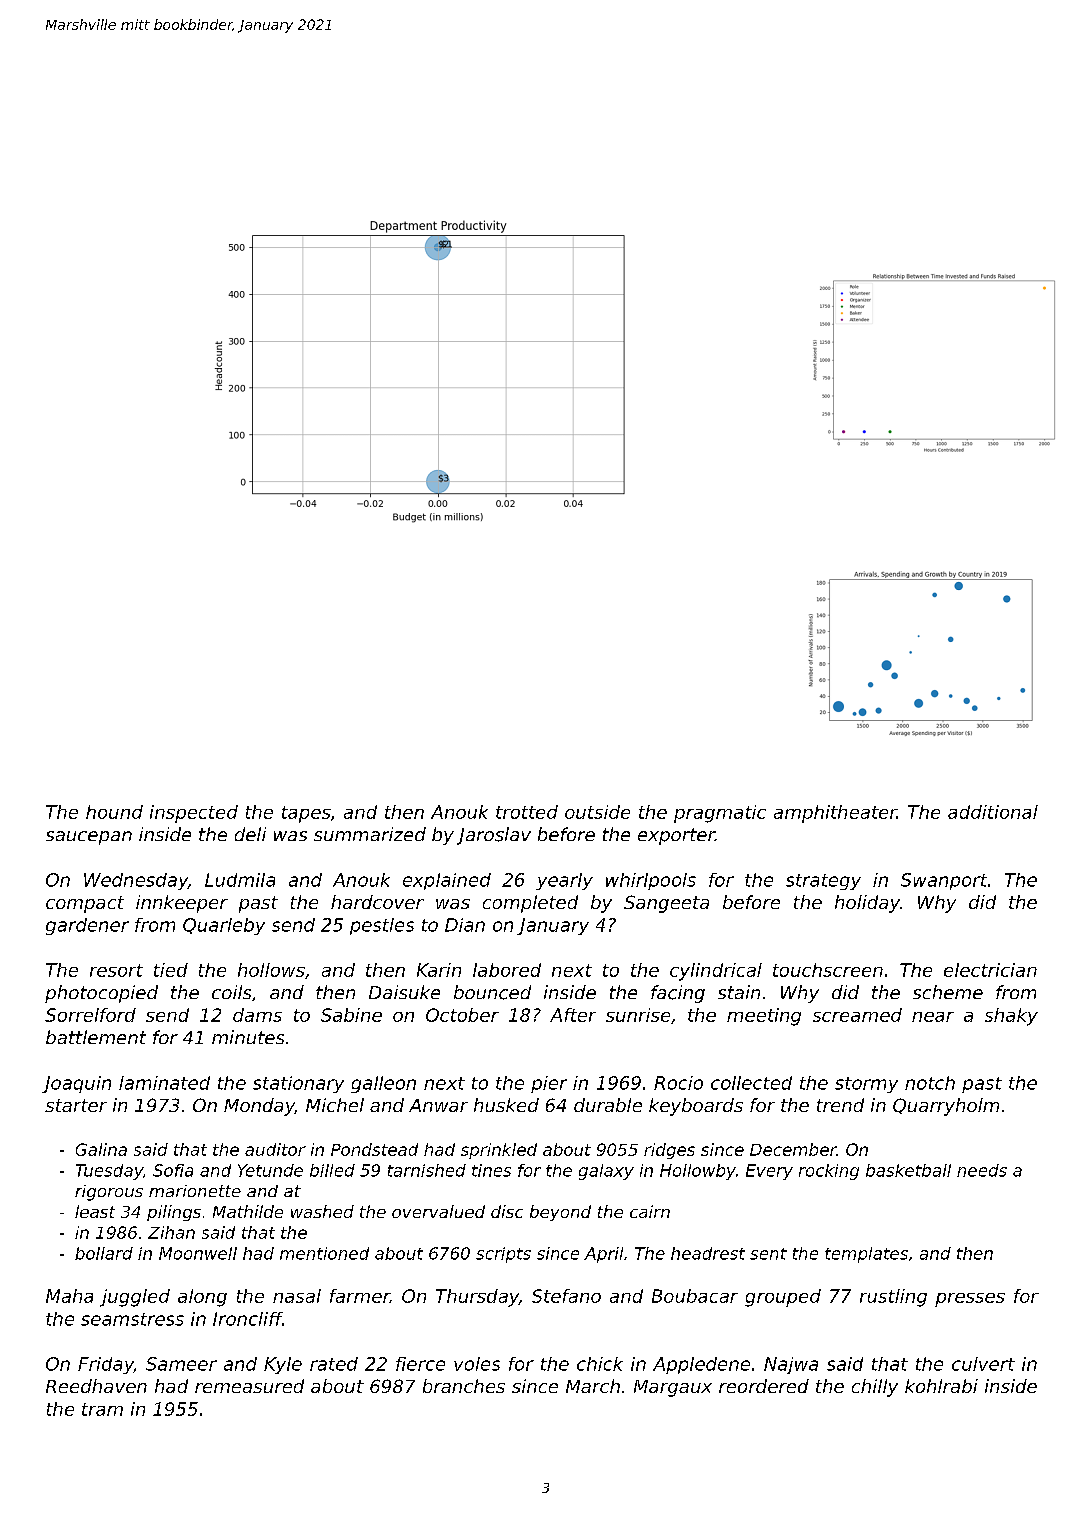  What do you see at coordinates (866, 1255) in the screenshot?
I see `templates` at bounding box center [866, 1255].
